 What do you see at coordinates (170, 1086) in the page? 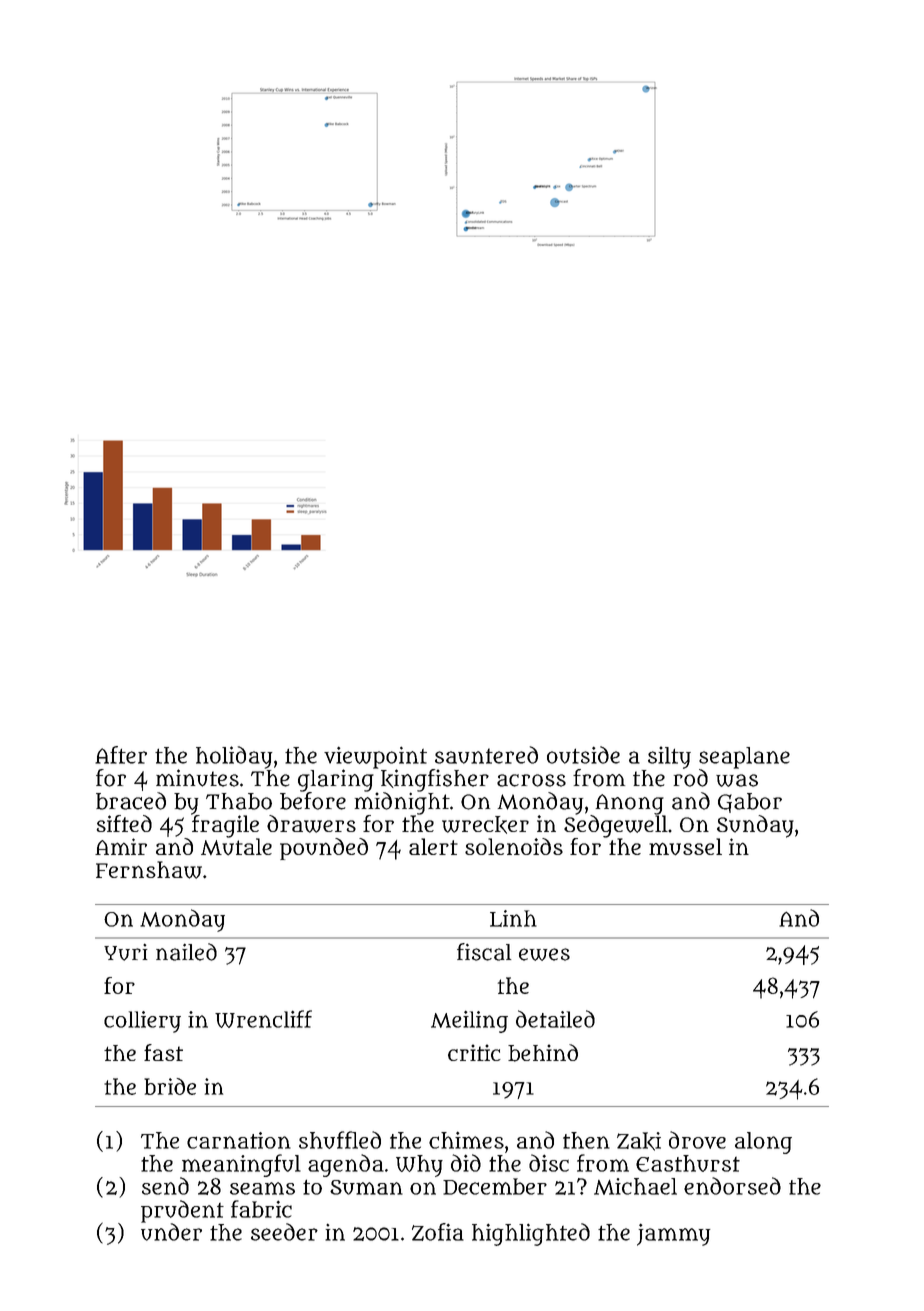
I see `bride` at bounding box center [170, 1086].
